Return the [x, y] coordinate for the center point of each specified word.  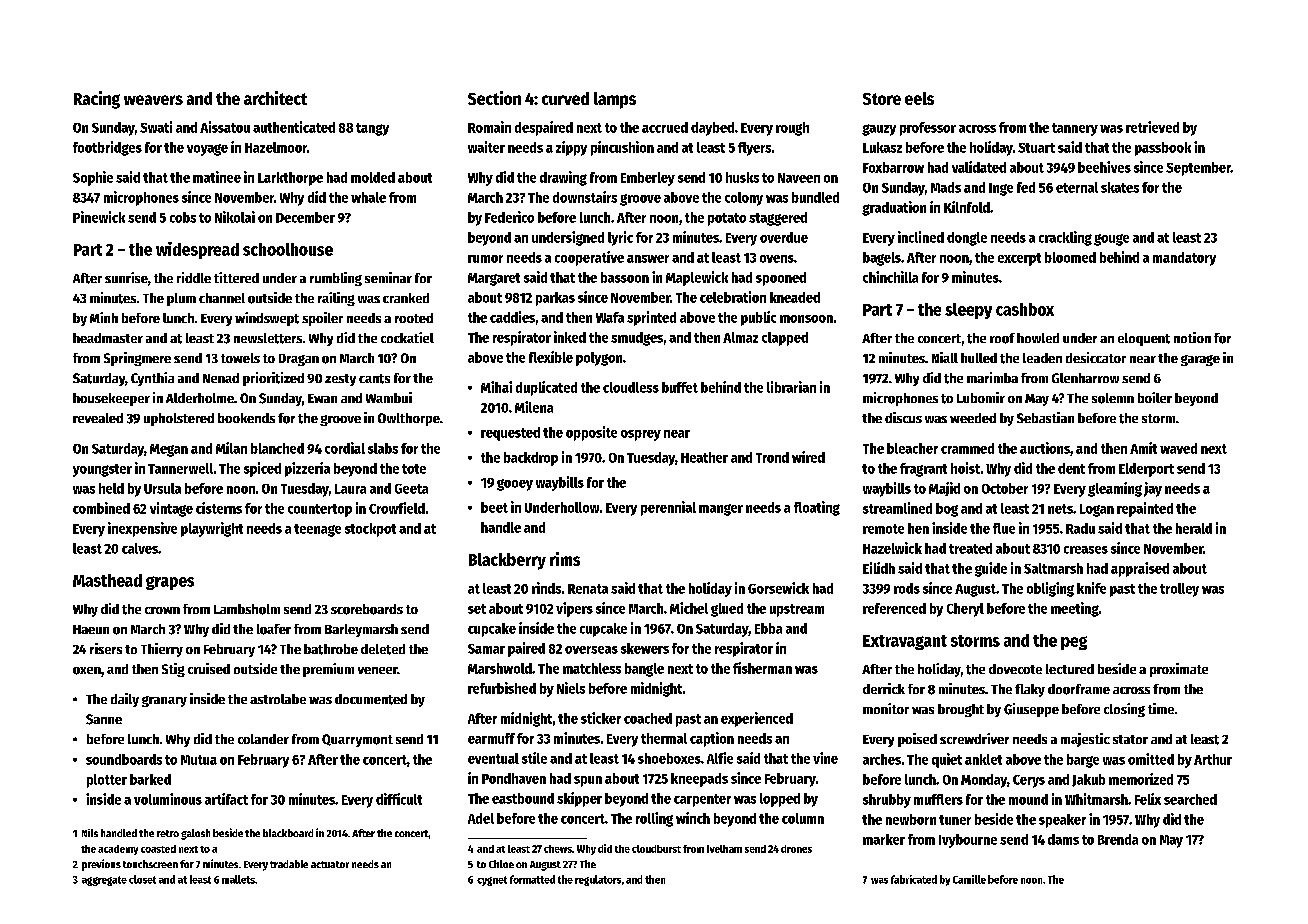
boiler [1155, 397]
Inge [1001, 189]
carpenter [702, 800]
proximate [1179, 670]
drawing [563, 178]
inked [570, 337]
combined [101, 508]
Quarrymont [357, 740]
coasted [158, 849]
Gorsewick [778, 588]
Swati [156, 127]
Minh [104, 317]
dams [1063, 839]
